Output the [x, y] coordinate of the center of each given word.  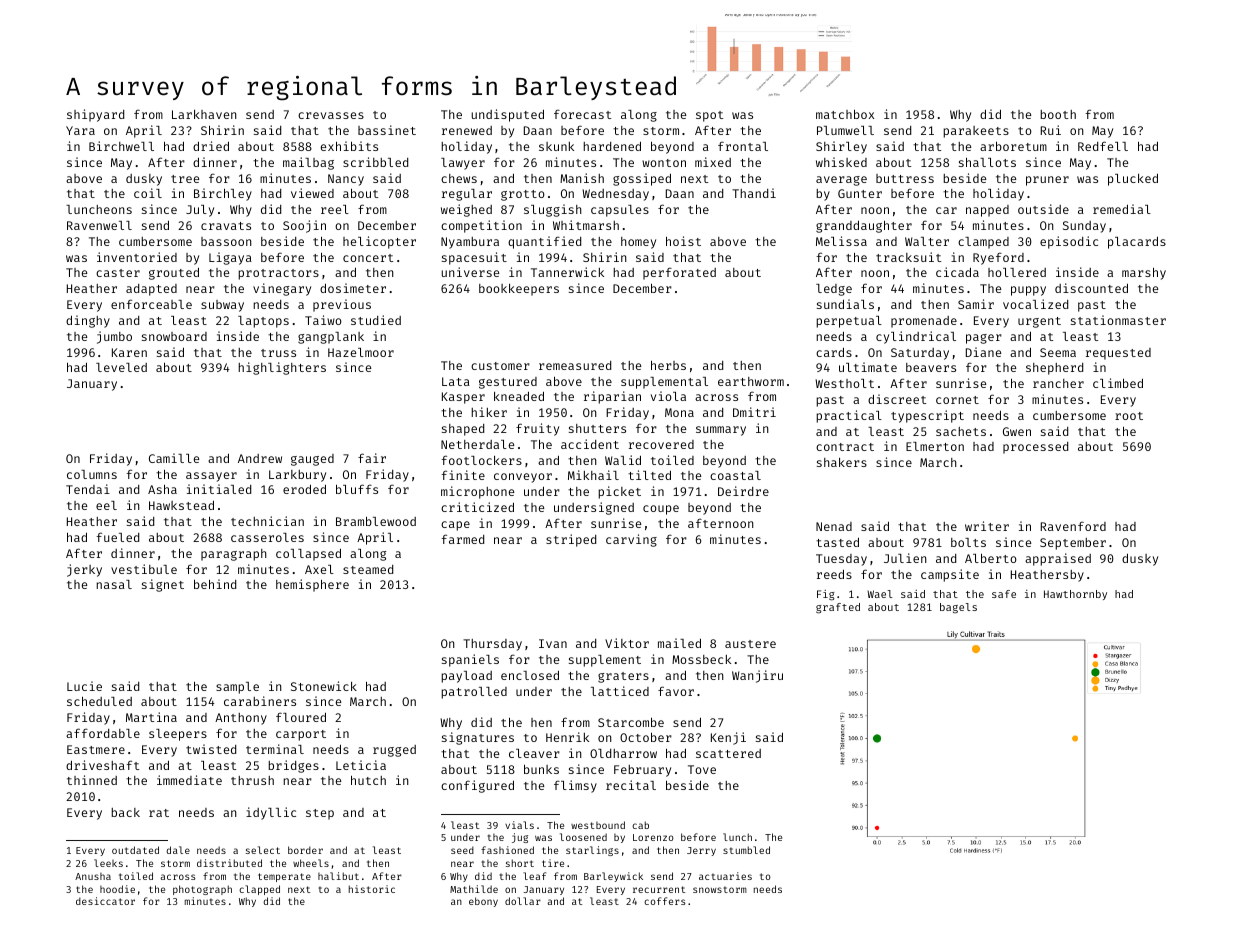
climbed [1118, 383]
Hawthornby [1075, 595]
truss [278, 353]
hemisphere [312, 585]
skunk [556, 146]
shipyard [95, 115]
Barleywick [613, 877]
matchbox [845, 114]
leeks [108, 863]
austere [750, 644]
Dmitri [754, 412]
